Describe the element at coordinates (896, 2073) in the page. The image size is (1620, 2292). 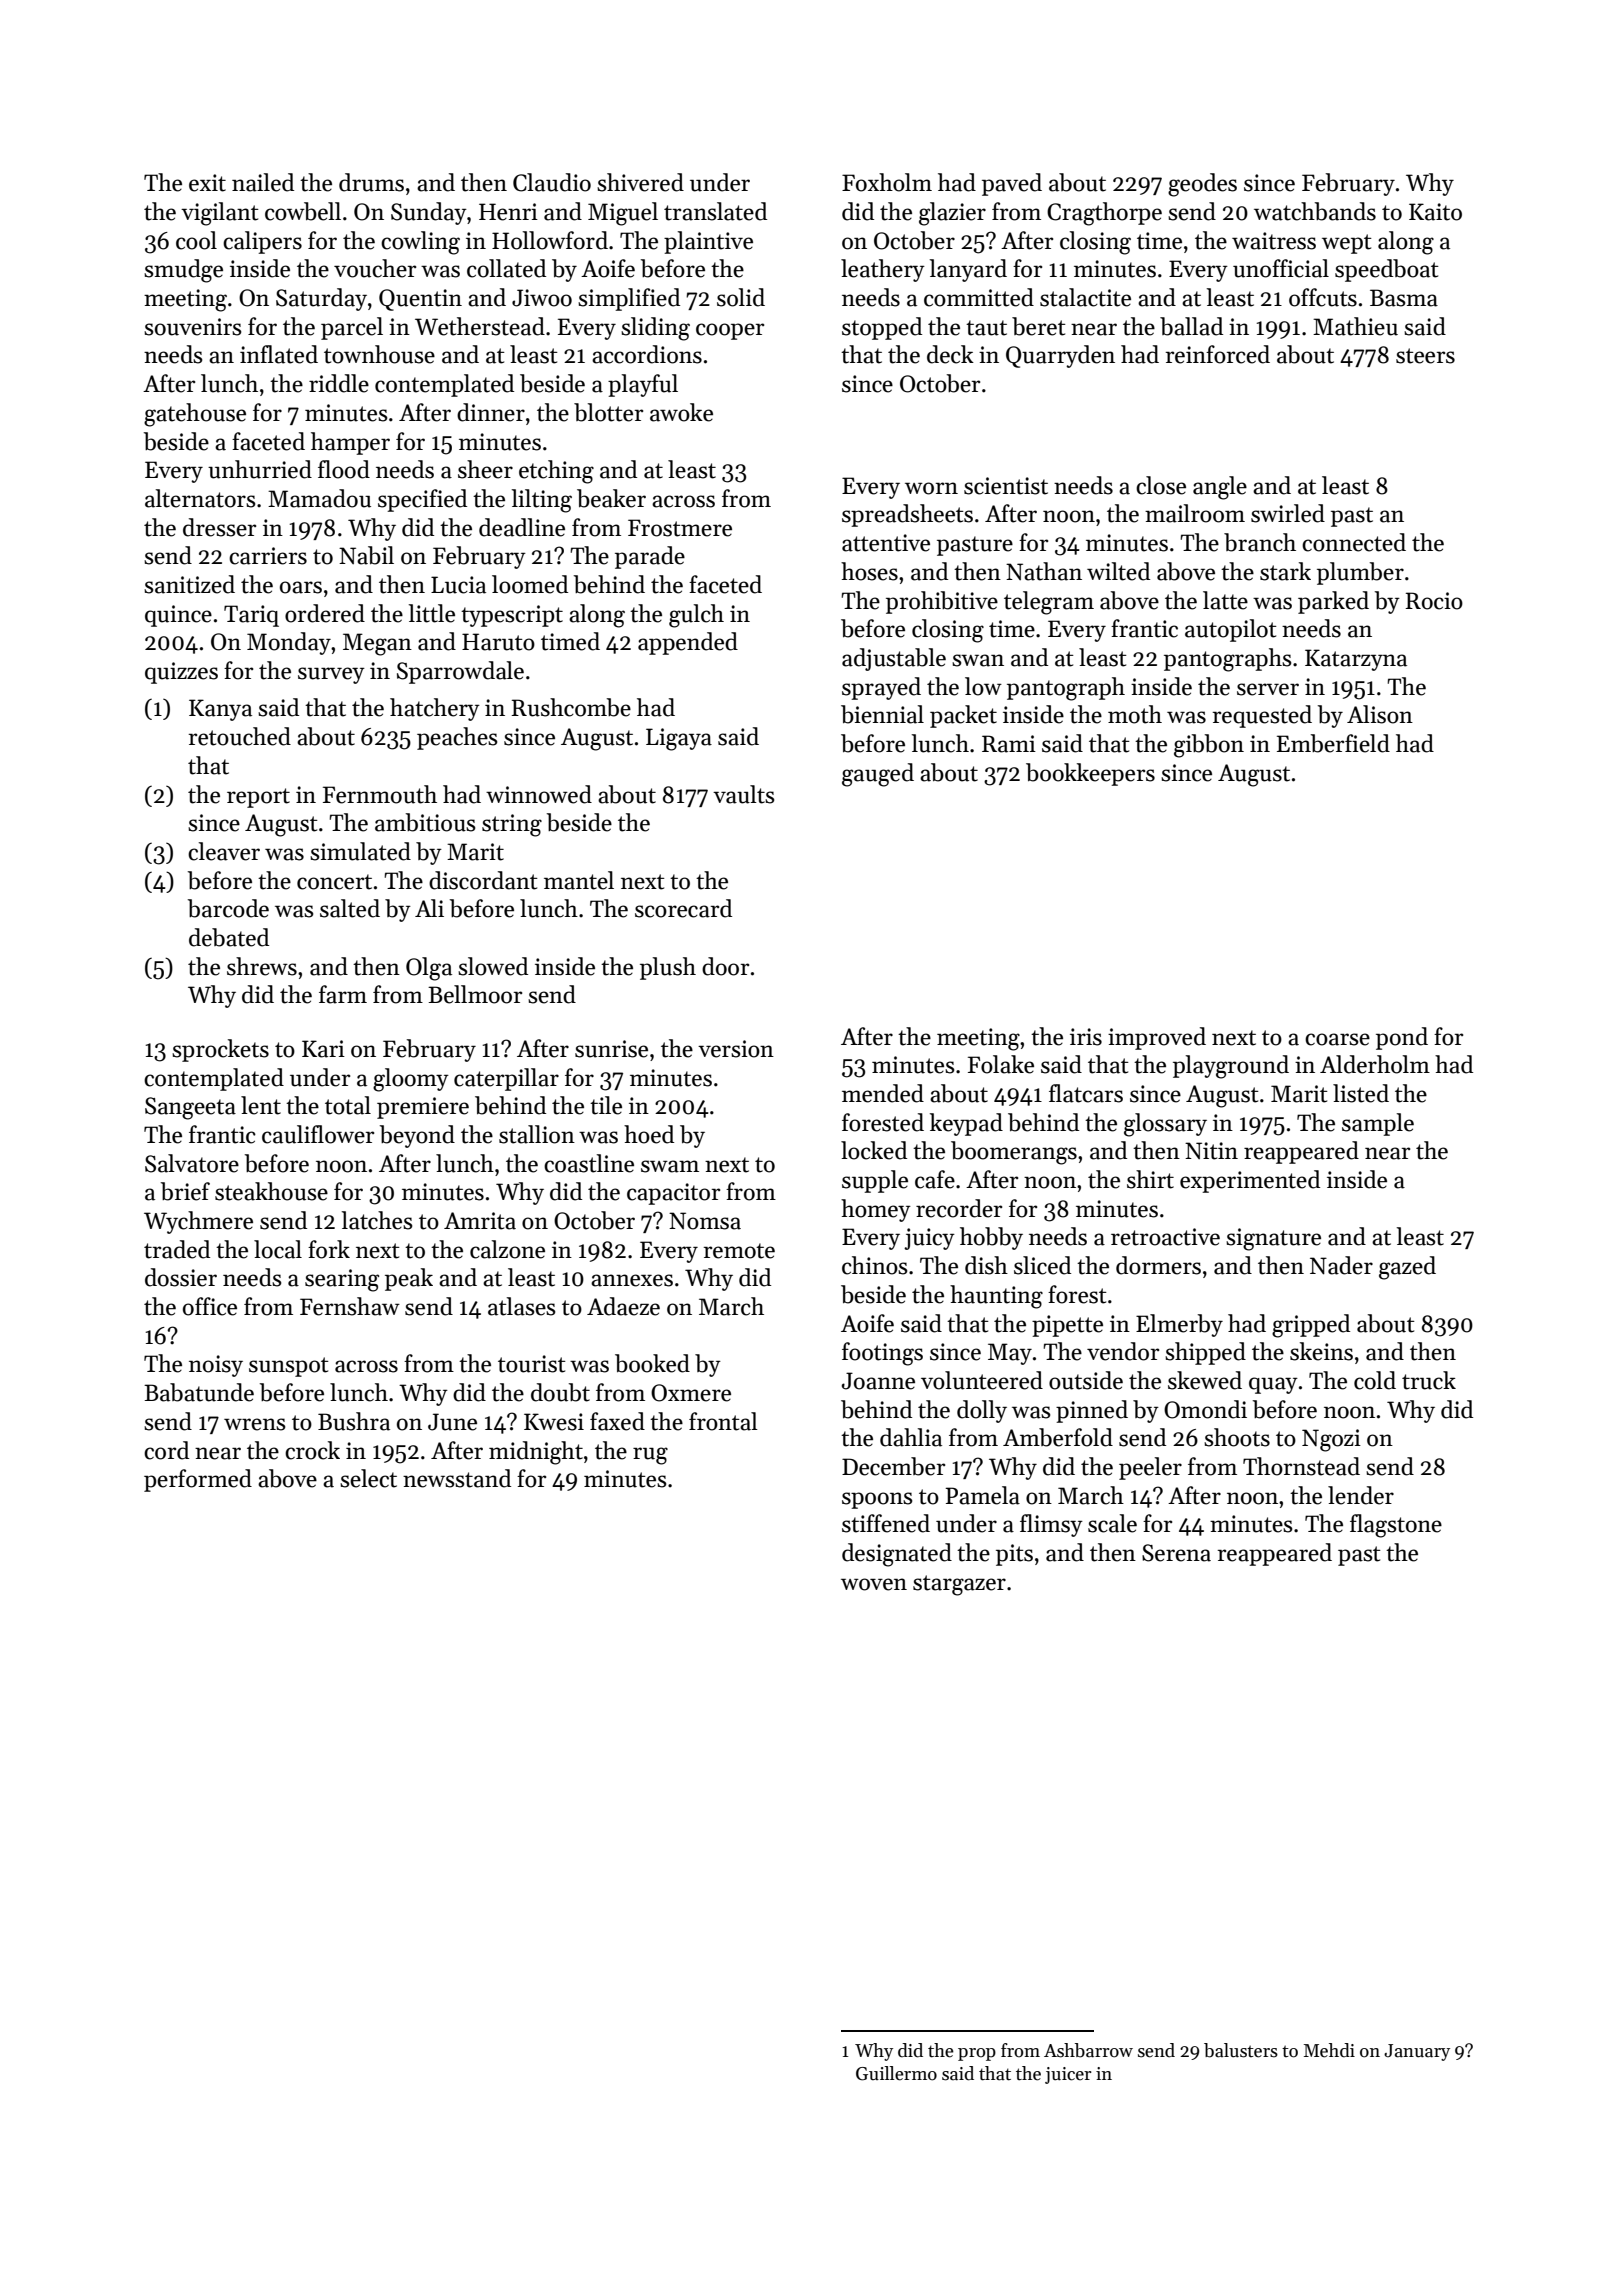
I see `Guillermo` at that location.
